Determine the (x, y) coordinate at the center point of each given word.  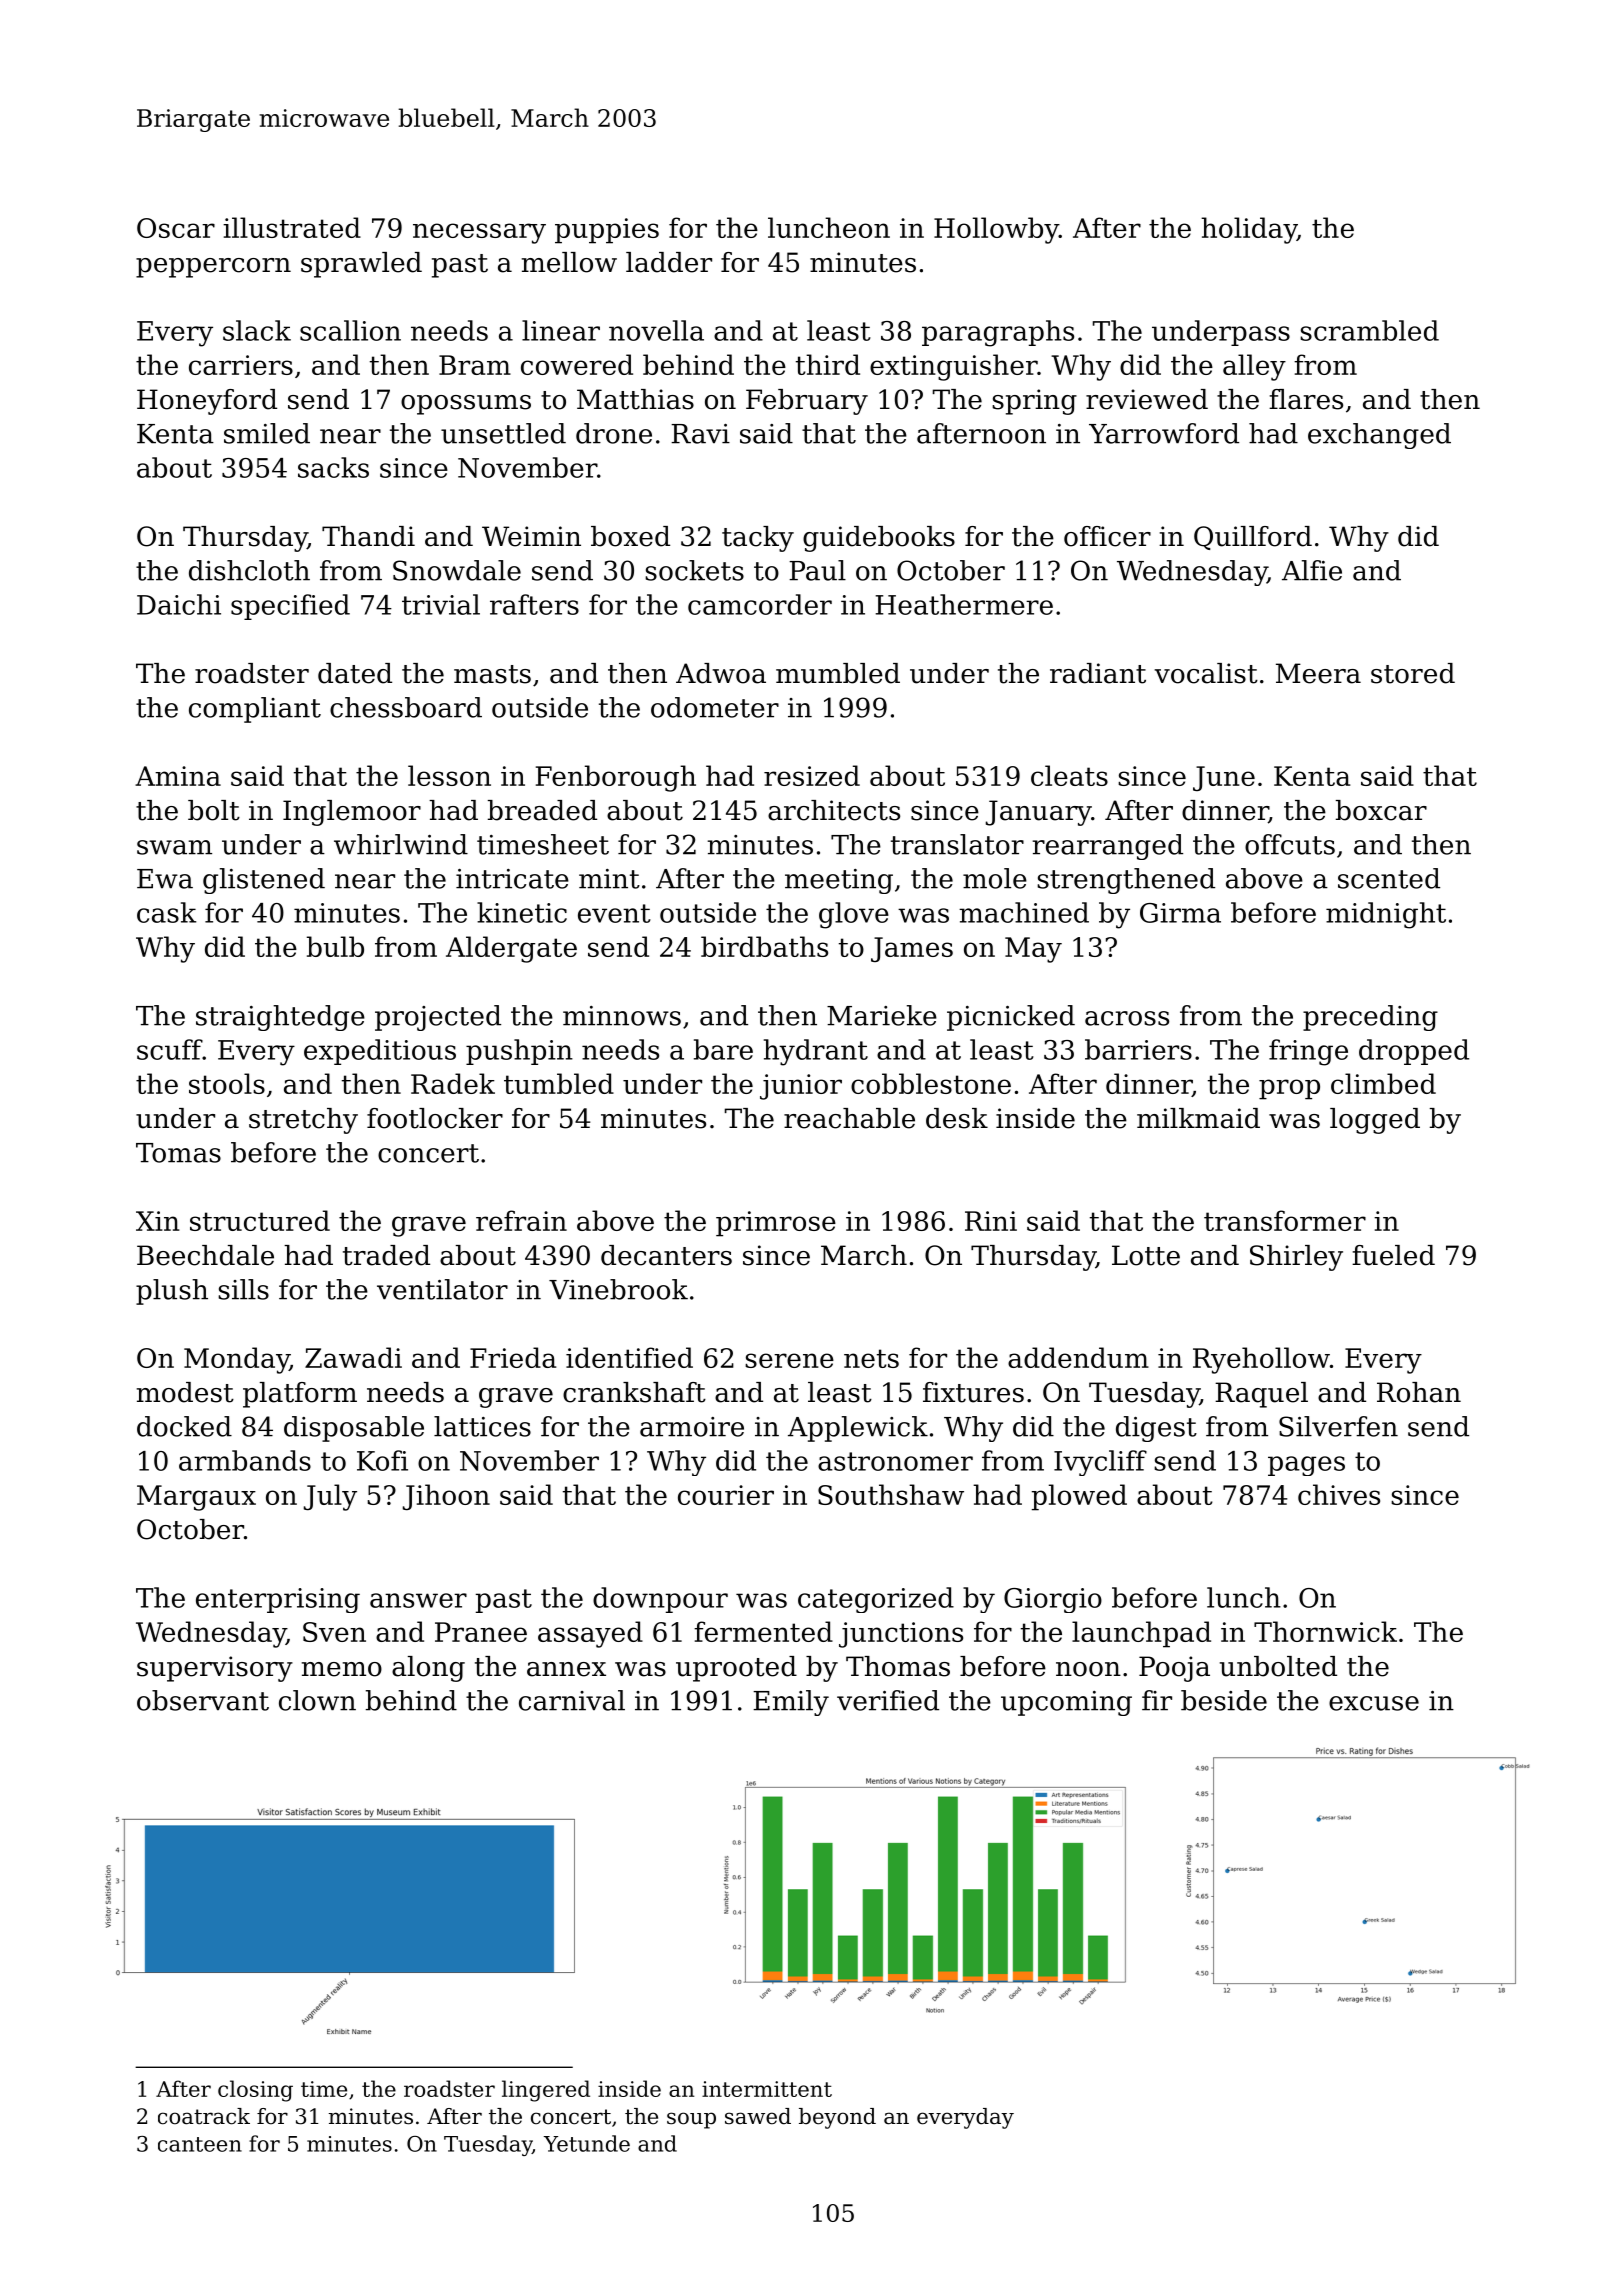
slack (257, 330)
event (614, 913)
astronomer (895, 1461)
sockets (694, 570)
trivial (441, 604)
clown (317, 1700)
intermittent (767, 2089)
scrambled (1369, 330)
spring (1034, 402)
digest (1156, 1429)
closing (255, 2091)
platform (300, 1395)
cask (166, 912)
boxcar (1381, 810)
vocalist (1206, 673)
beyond (837, 2118)
